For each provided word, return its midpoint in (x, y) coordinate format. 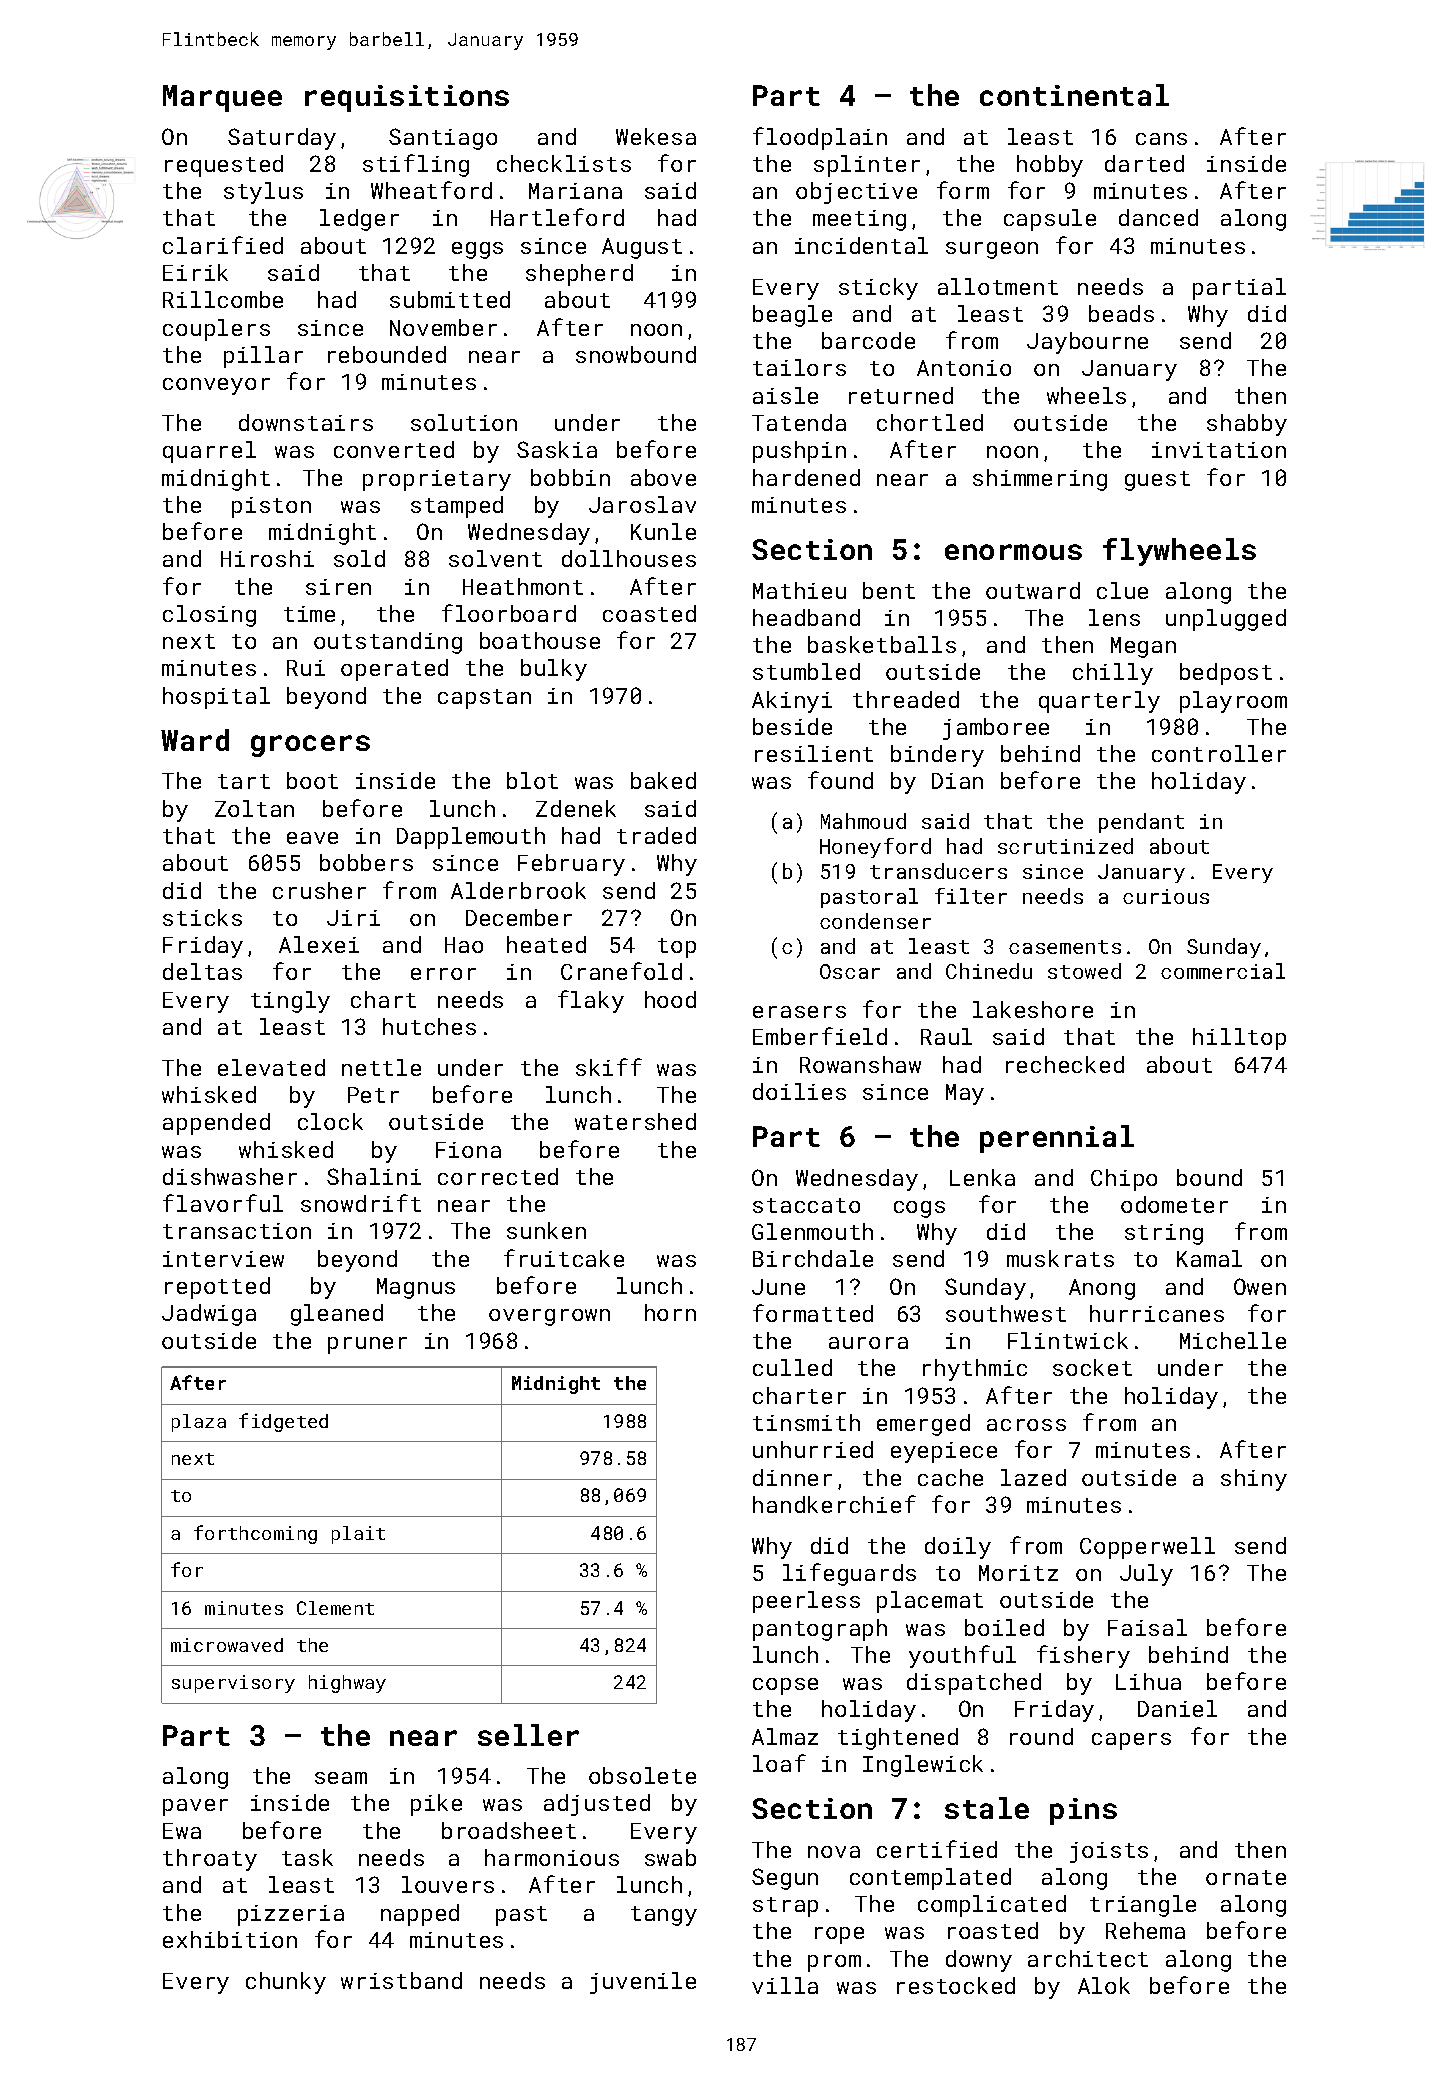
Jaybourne (1087, 343)
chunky (286, 1983)
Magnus (416, 1288)
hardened (806, 477)
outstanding (388, 643)
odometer (1174, 1204)
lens (1114, 617)
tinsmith (806, 1422)
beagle (792, 316)
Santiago (443, 139)
